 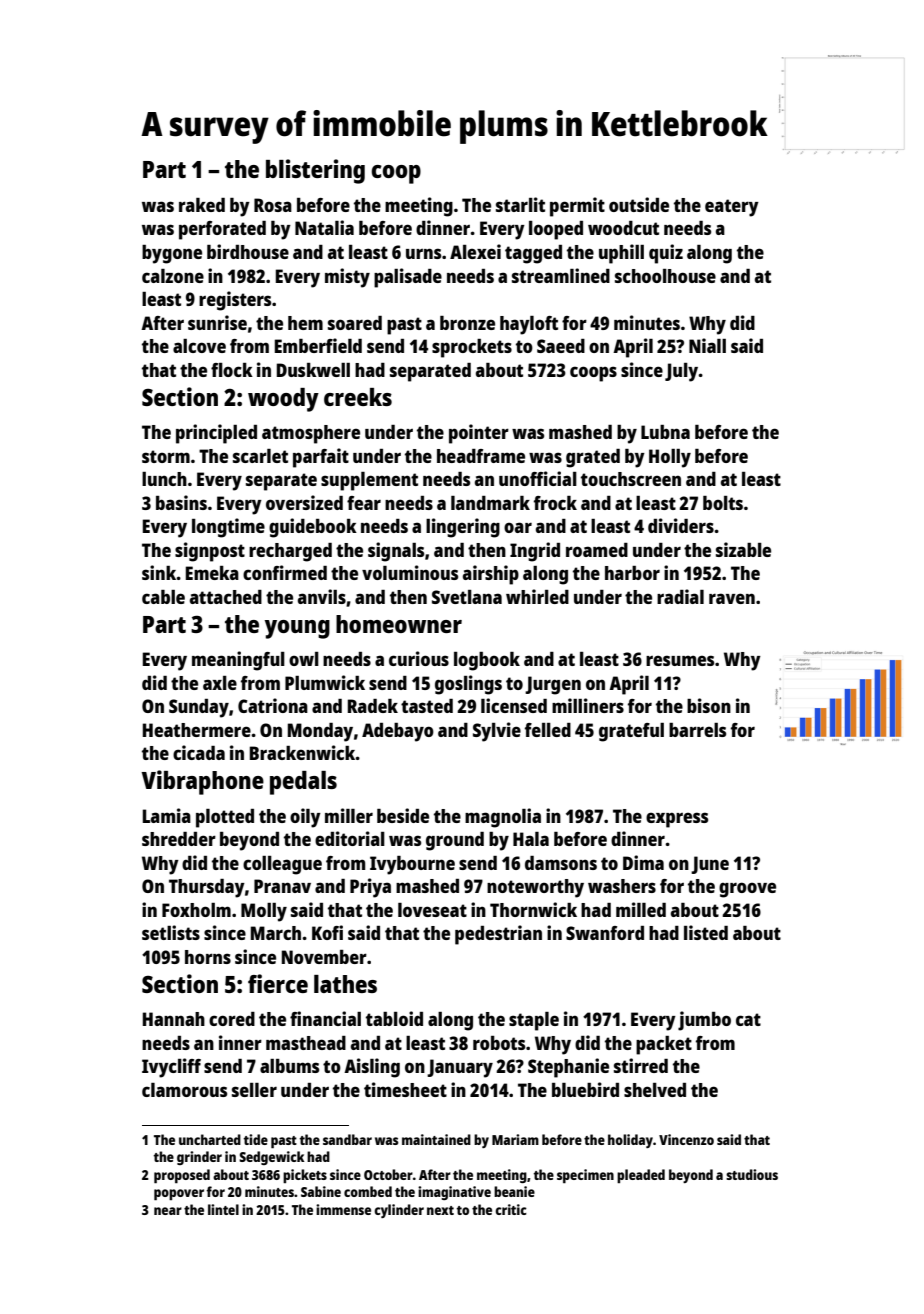 I want to click on Niall, so click(x=707, y=345).
